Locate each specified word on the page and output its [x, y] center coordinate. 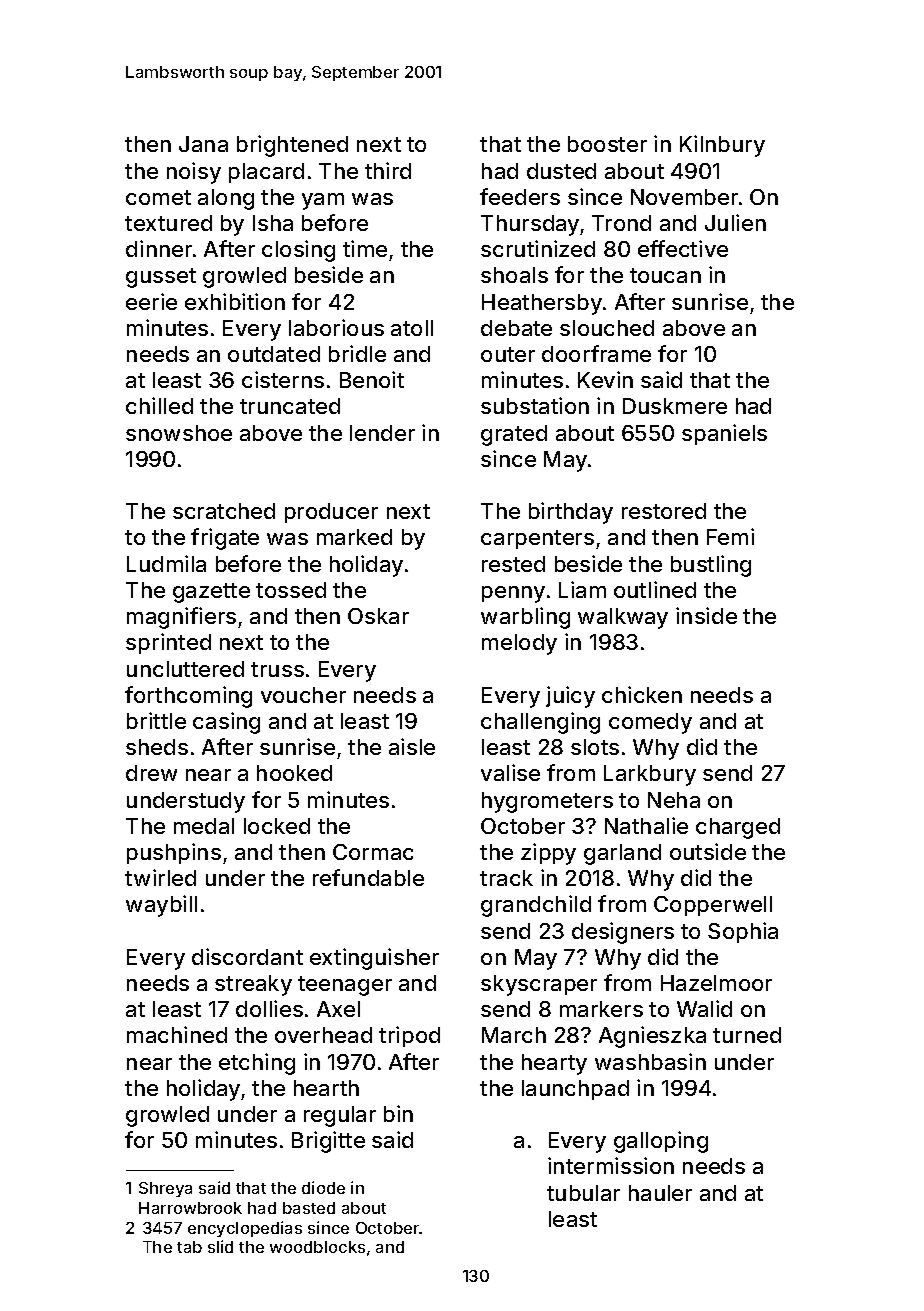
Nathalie [646, 825]
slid [220, 1246]
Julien [735, 222]
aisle [412, 746]
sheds [157, 747]
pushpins [174, 853]
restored [664, 511]
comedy [650, 723]
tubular [583, 1193]
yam [323, 201]
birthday [571, 513]
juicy [570, 697]
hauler [660, 1193]
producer [331, 513]
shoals [514, 275]
